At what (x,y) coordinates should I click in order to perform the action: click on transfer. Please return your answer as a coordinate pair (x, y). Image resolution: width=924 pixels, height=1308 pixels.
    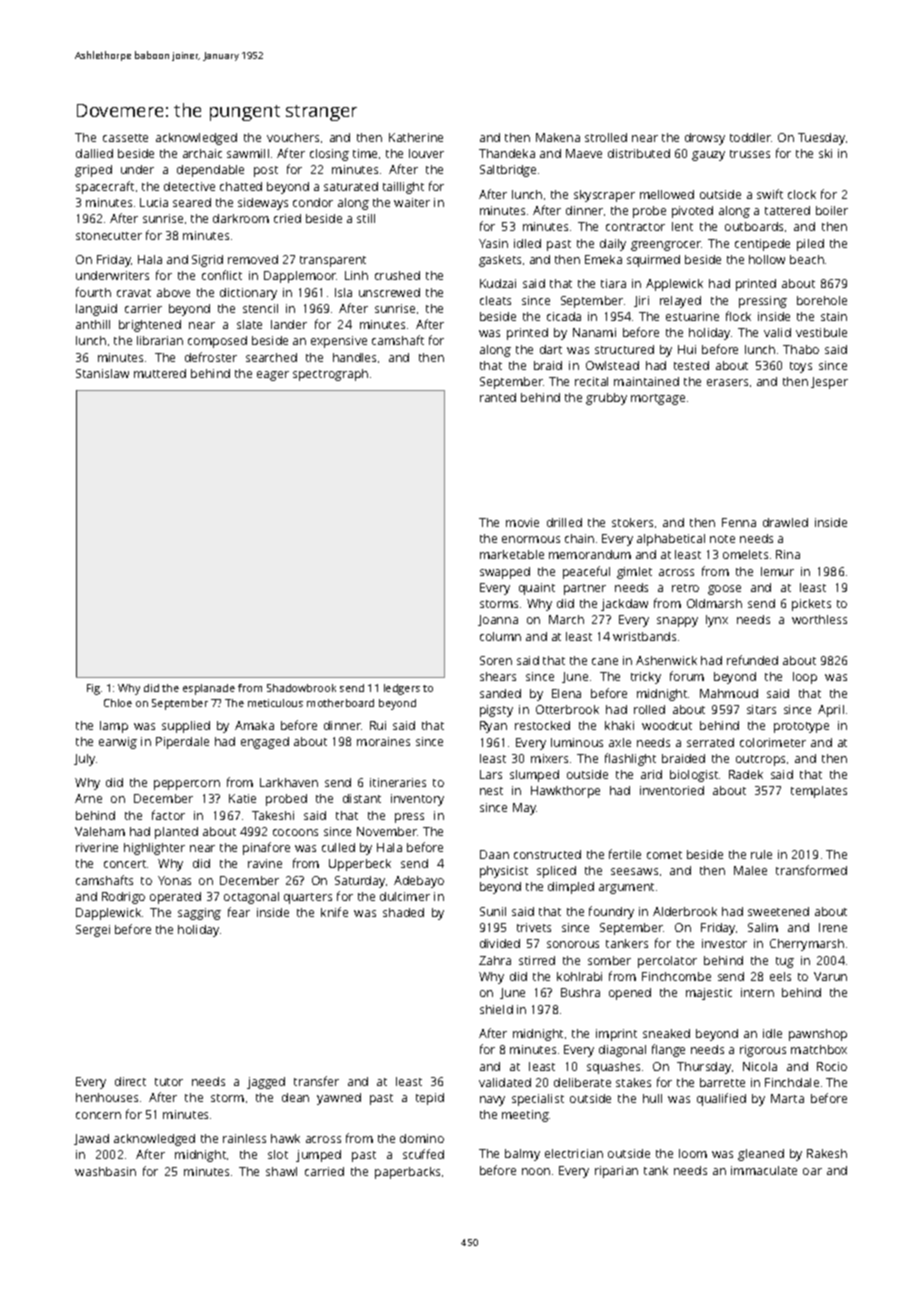
    Looking at the image, I should click on (316, 1081).
